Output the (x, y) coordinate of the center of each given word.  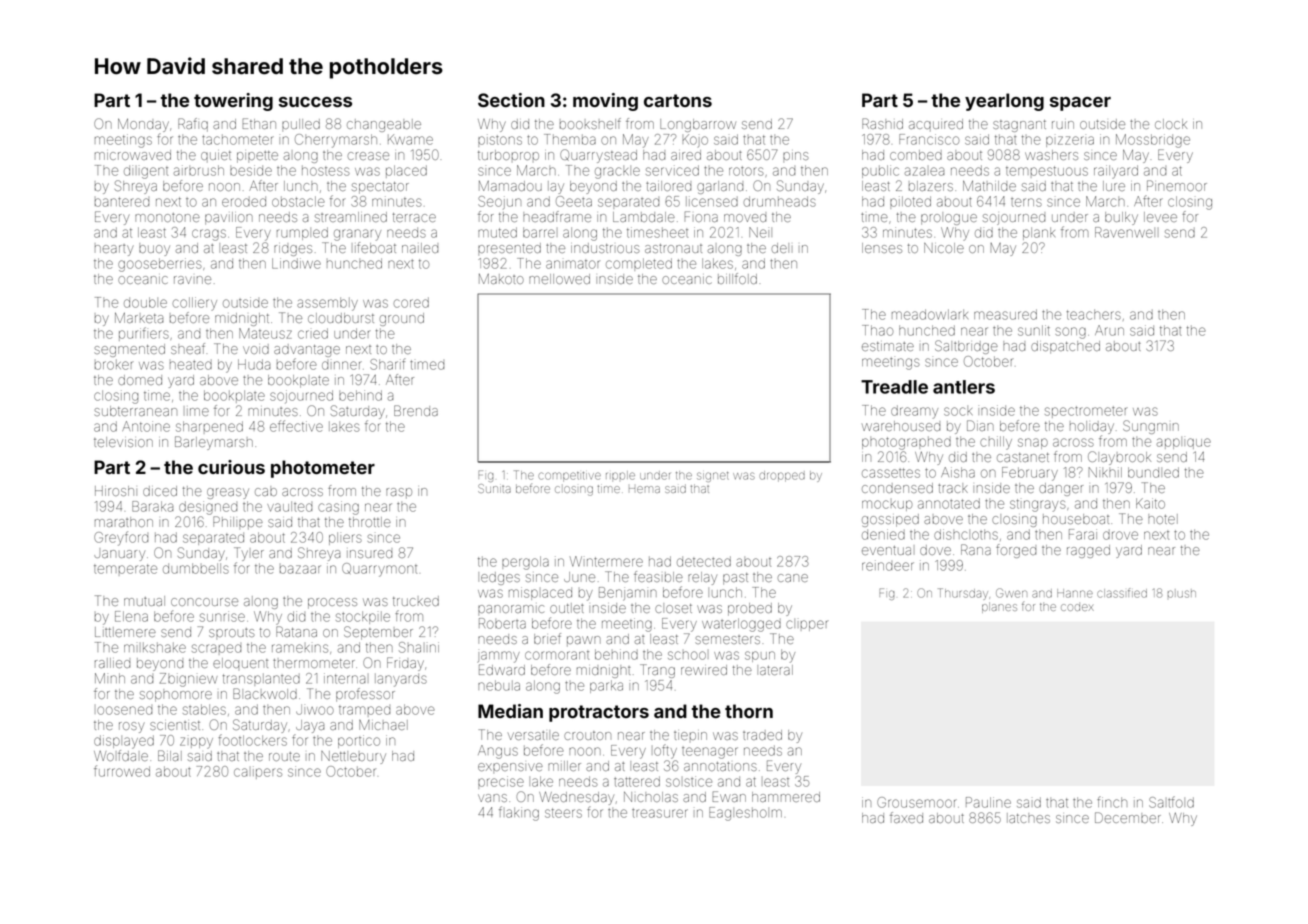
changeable (384, 125)
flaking (519, 813)
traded (762, 735)
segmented (129, 350)
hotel (1163, 519)
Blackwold (265, 693)
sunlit (1034, 330)
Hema (644, 489)
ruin (1063, 125)
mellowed (559, 279)
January (119, 555)
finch (1112, 802)
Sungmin (1151, 427)
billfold (737, 278)
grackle (617, 172)
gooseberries (160, 265)
